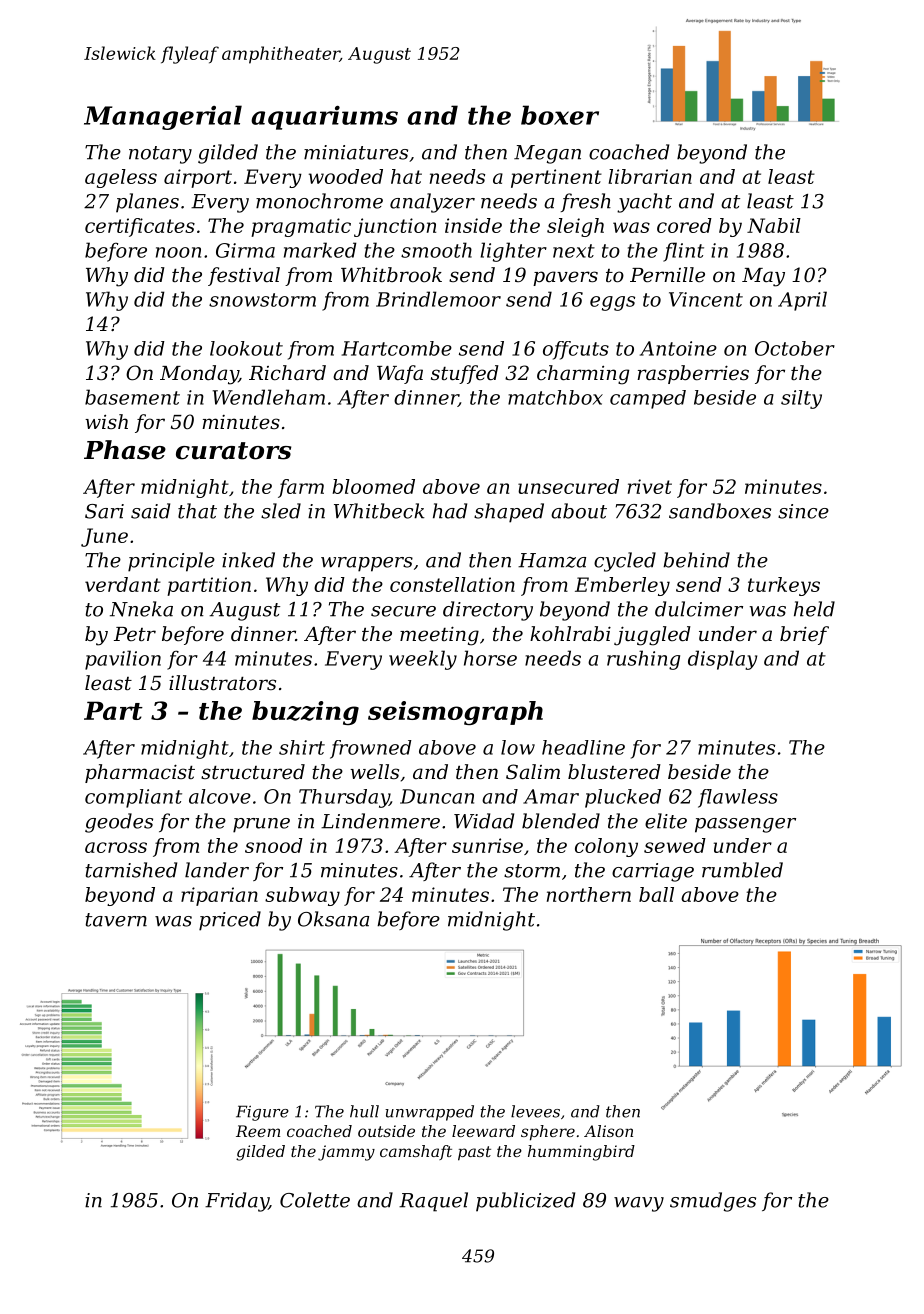  Describe the element at coordinates (160, 155) in the page. I see `notary` at that location.
